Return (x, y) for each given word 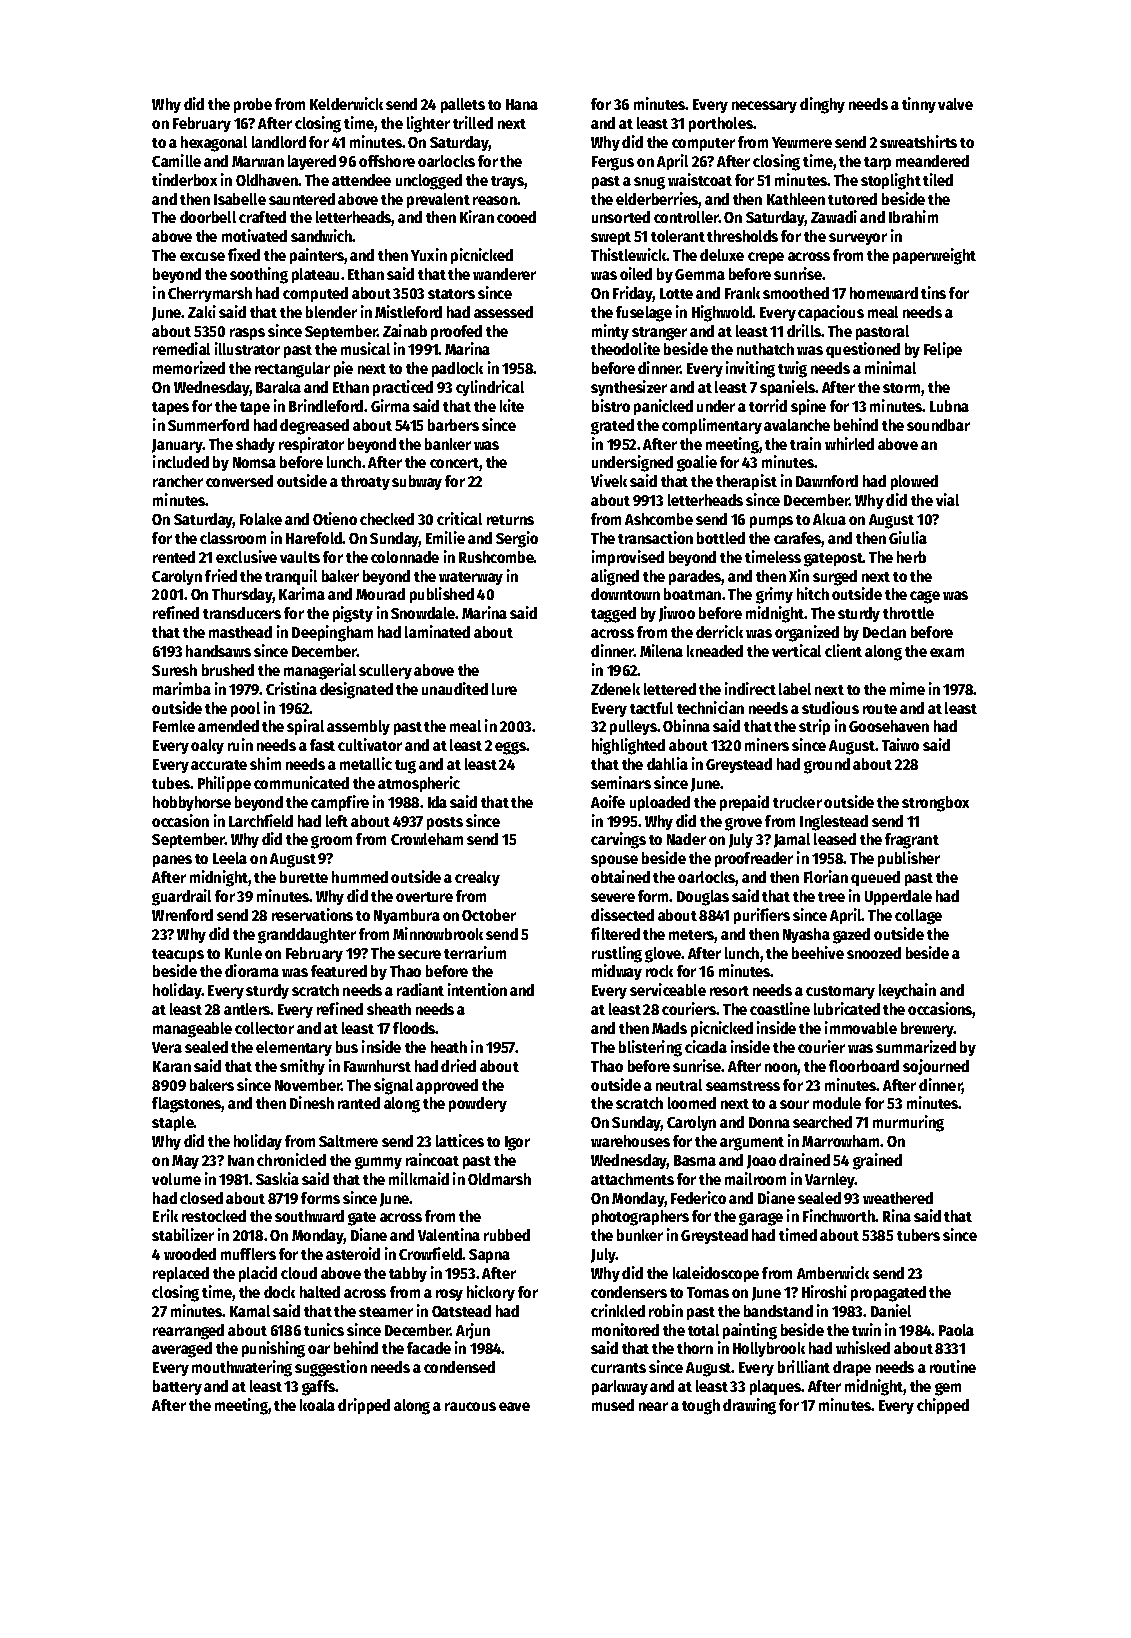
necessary (764, 107)
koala (317, 1405)
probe (253, 105)
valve (955, 104)
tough (701, 1407)
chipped (943, 1406)
